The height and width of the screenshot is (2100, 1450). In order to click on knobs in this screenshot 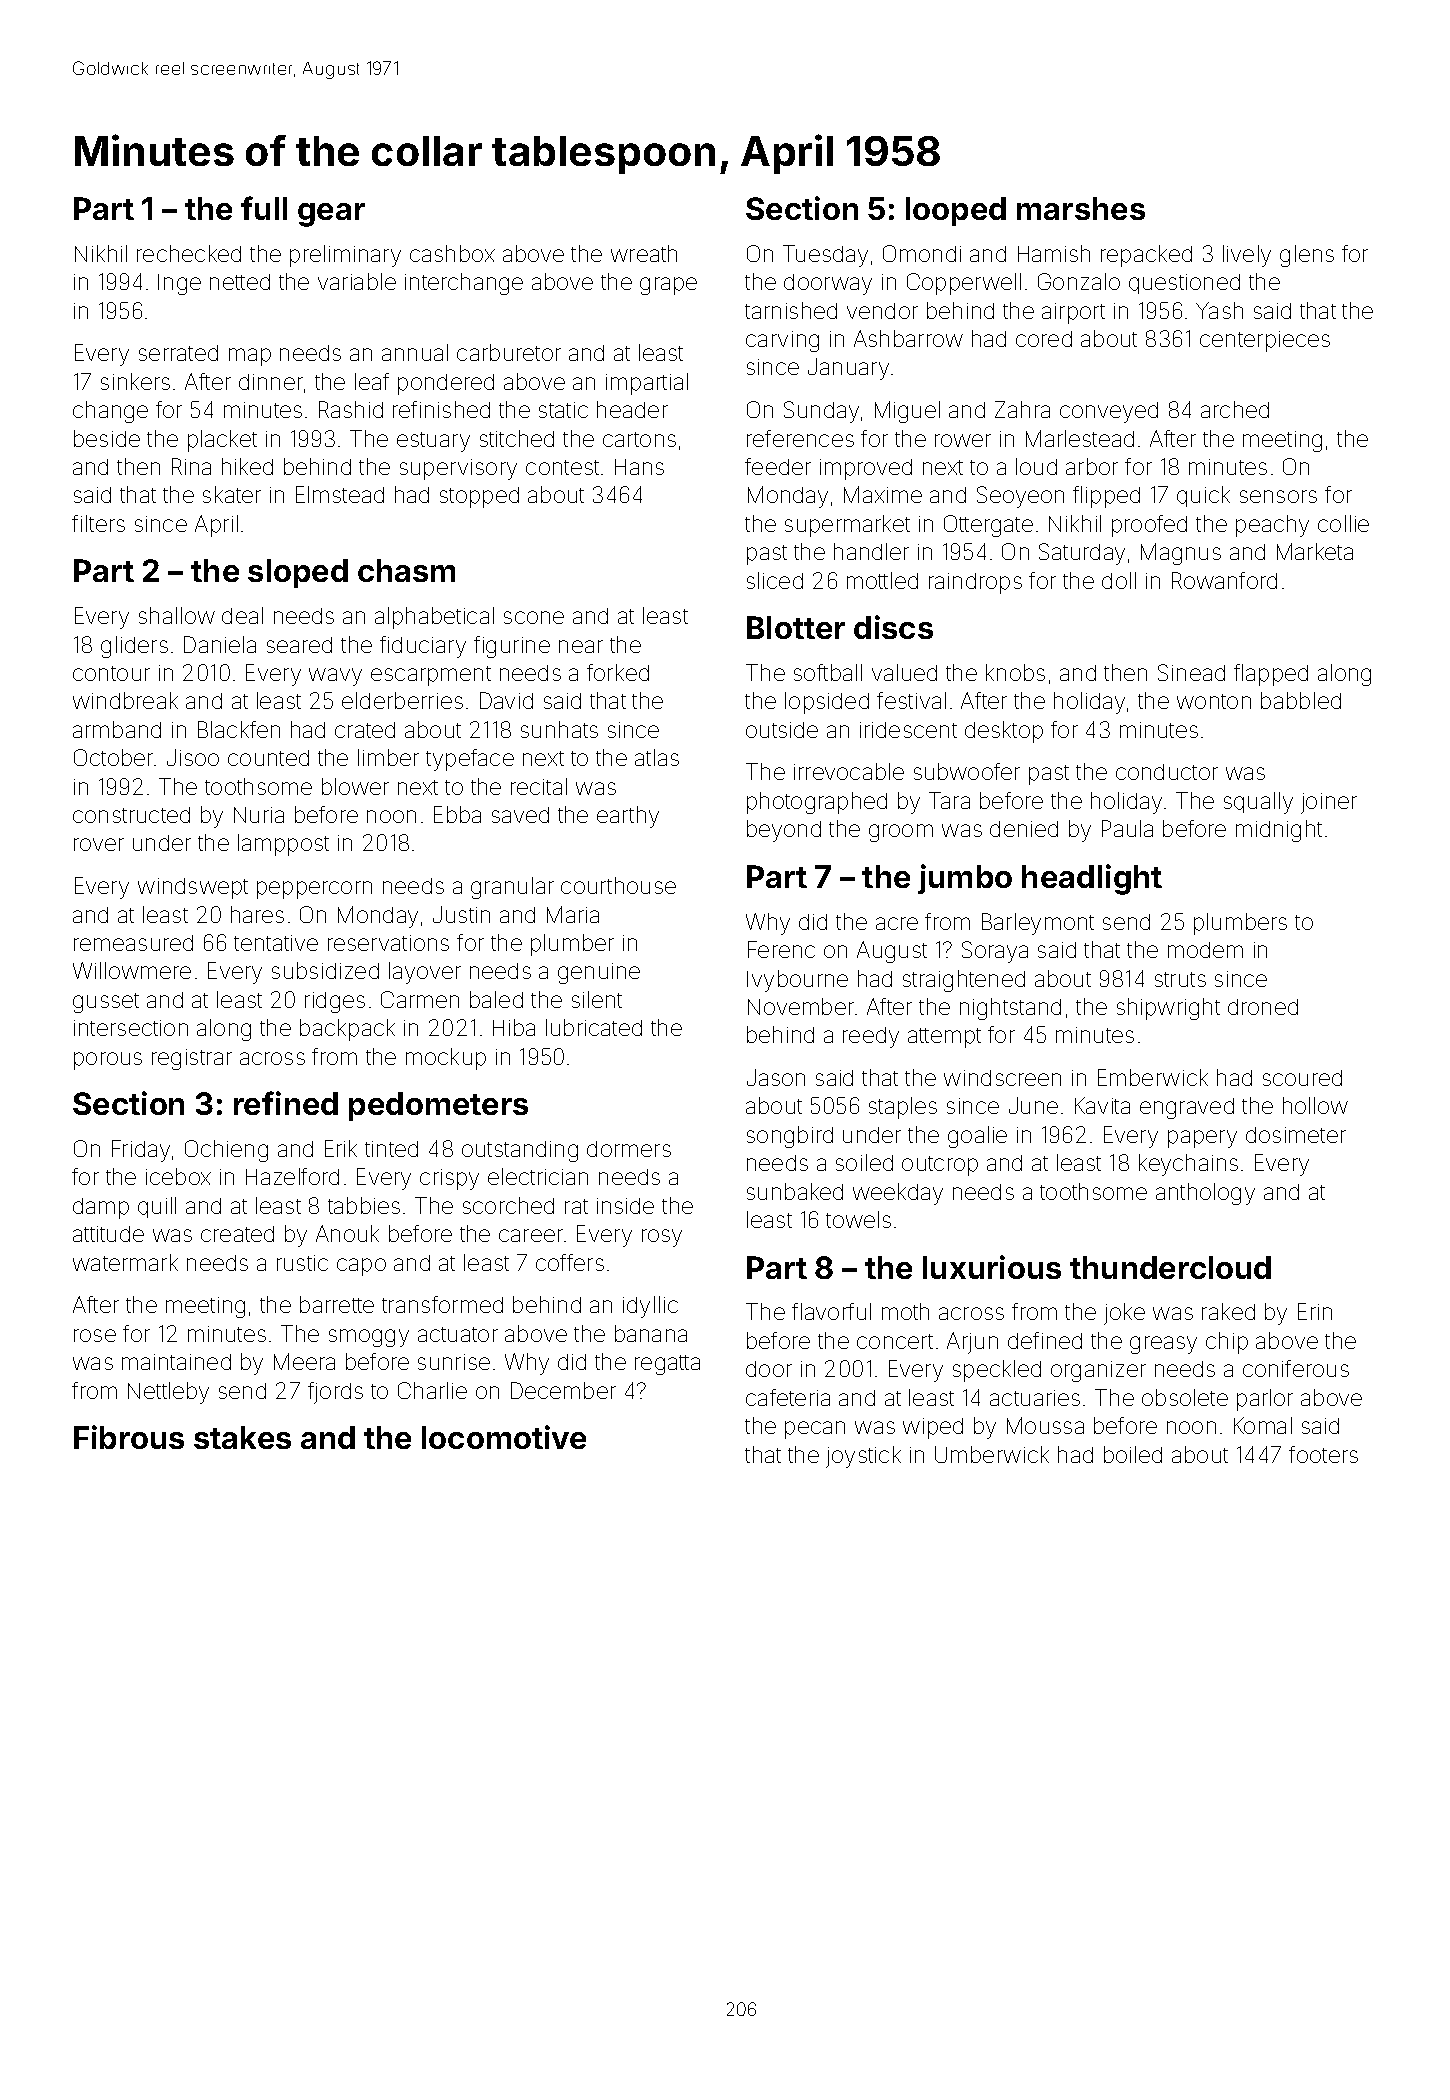, I will do `click(1015, 672)`.
